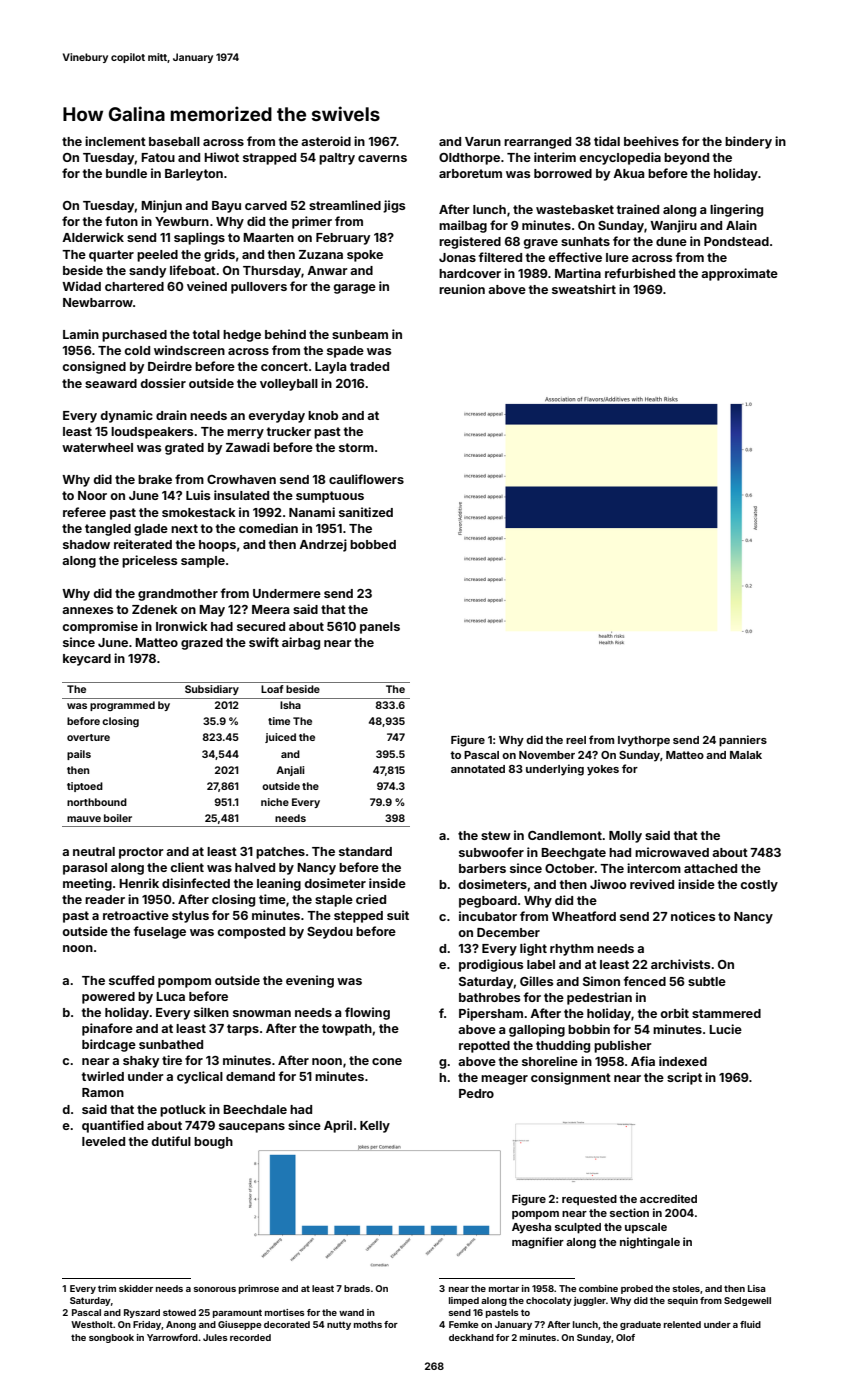 This screenshot has height=1400, width=849. I want to click on Anwar, so click(327, 270).
